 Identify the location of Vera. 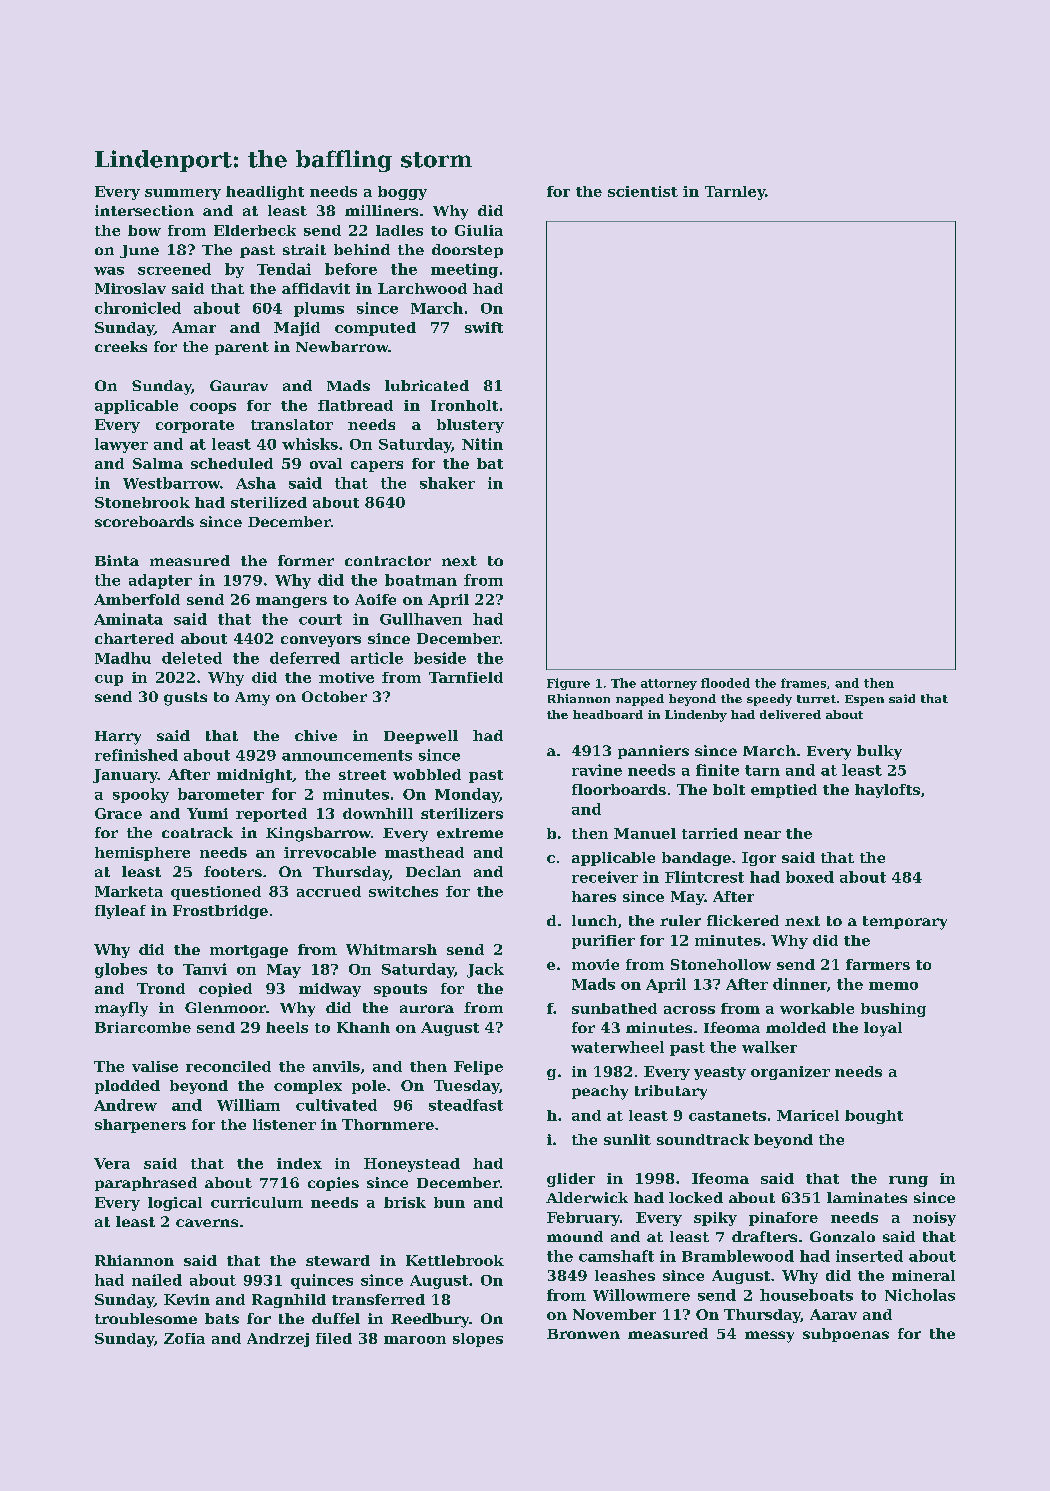
(112, 1163).
